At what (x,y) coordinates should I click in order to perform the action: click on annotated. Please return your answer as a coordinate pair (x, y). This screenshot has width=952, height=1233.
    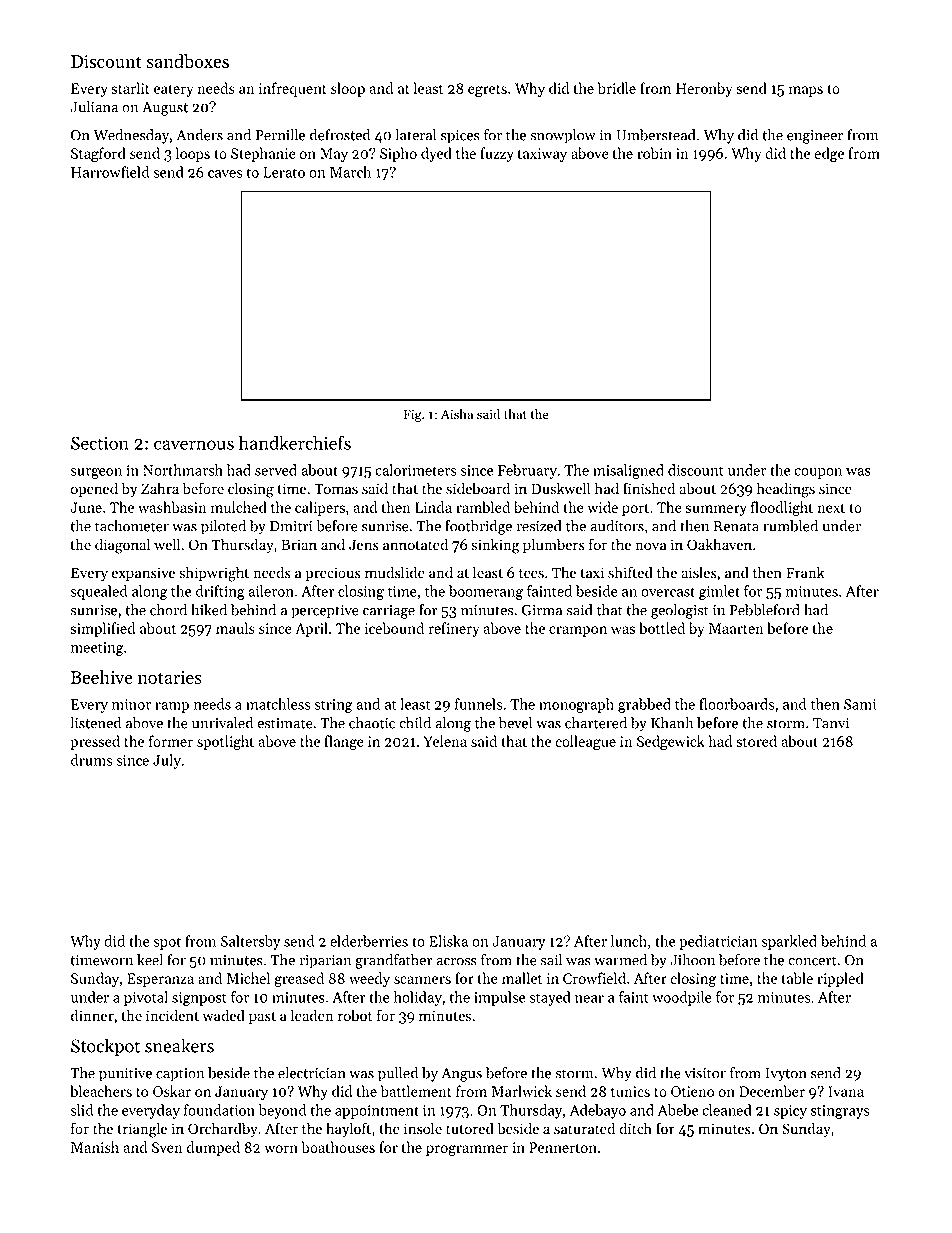
    Looking at the image, I should click on (415, 544).
